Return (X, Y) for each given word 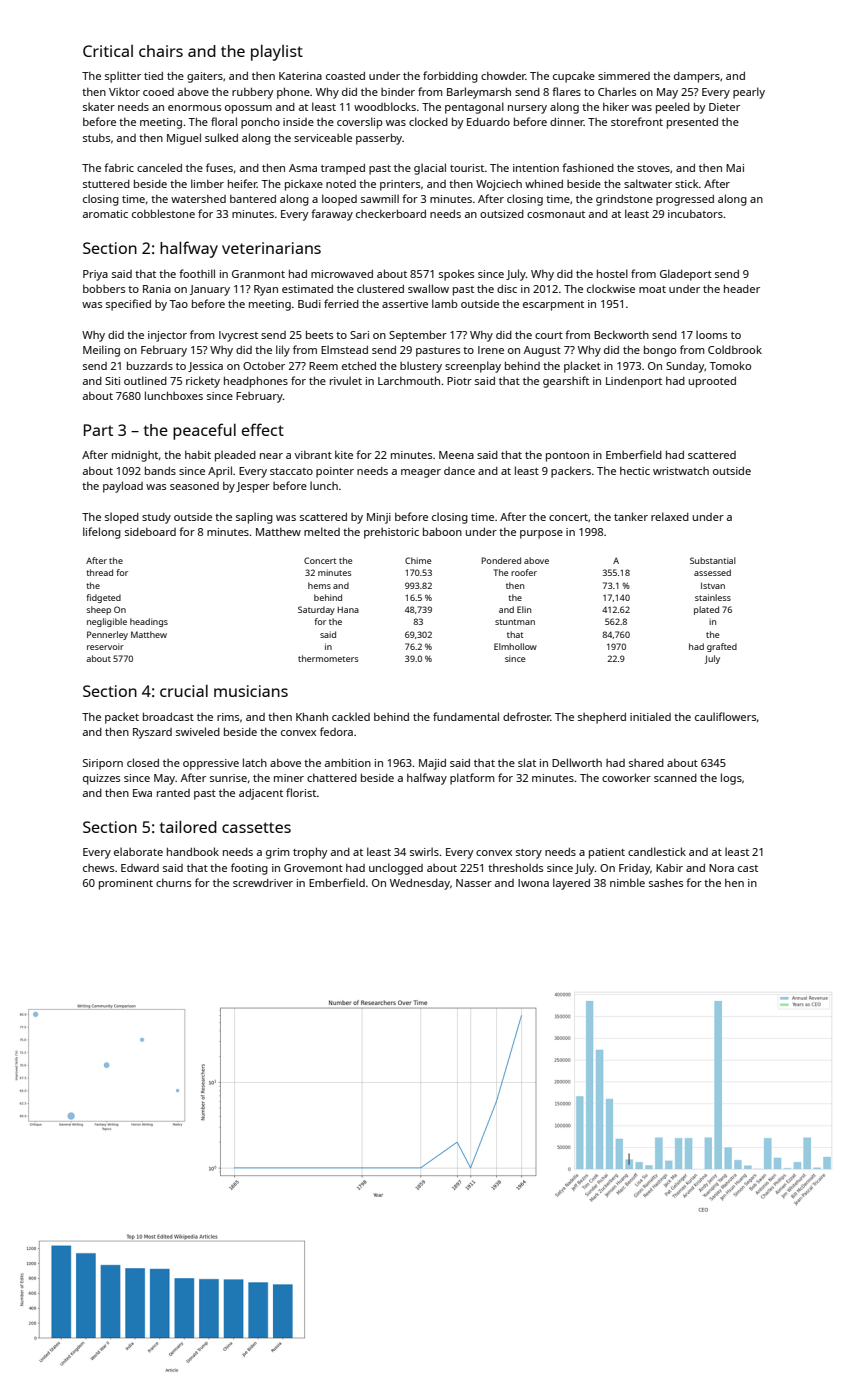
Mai (735, 168)
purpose (541, 534)
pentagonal (474, 108)
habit (198, 455)
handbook (193, 851)
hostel (612, 273)
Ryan (266, 290)
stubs (96, 138)
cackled (351, 716)
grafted (722, 647)
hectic (635, 471)
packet (122, 718)
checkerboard (391, 213)
